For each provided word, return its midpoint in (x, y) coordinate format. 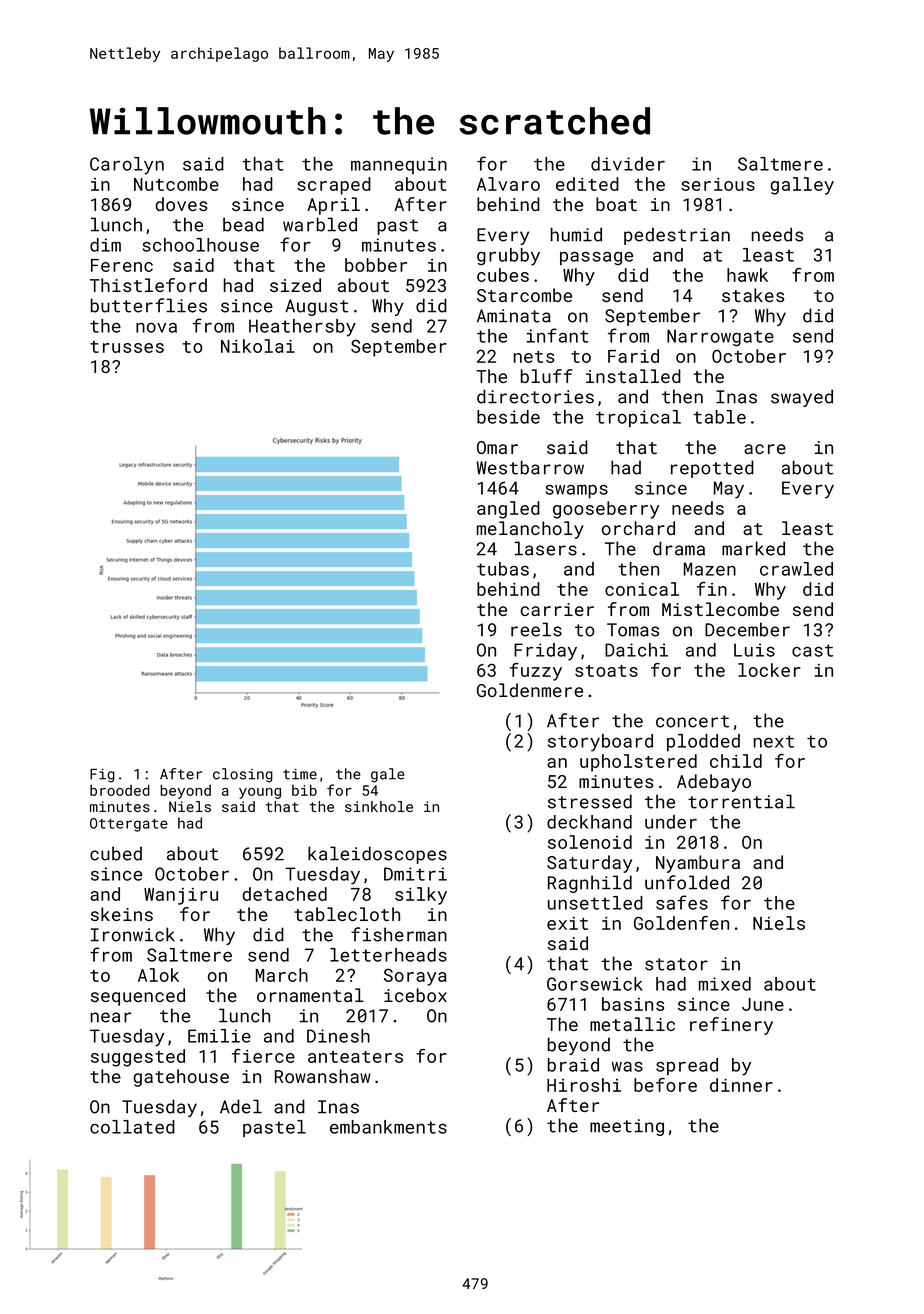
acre (765, 449)
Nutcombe (176, 184)
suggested (138, 1058)
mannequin (399, 165)
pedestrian (677, 236)
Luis (754, 650)
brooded (120, 790)
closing (243, 775)
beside (508, 417)
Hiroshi (584, 1085)
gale (388, 775)
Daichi (636, 650)
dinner (741, 1085)
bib (304, 790)
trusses (127, 347)
